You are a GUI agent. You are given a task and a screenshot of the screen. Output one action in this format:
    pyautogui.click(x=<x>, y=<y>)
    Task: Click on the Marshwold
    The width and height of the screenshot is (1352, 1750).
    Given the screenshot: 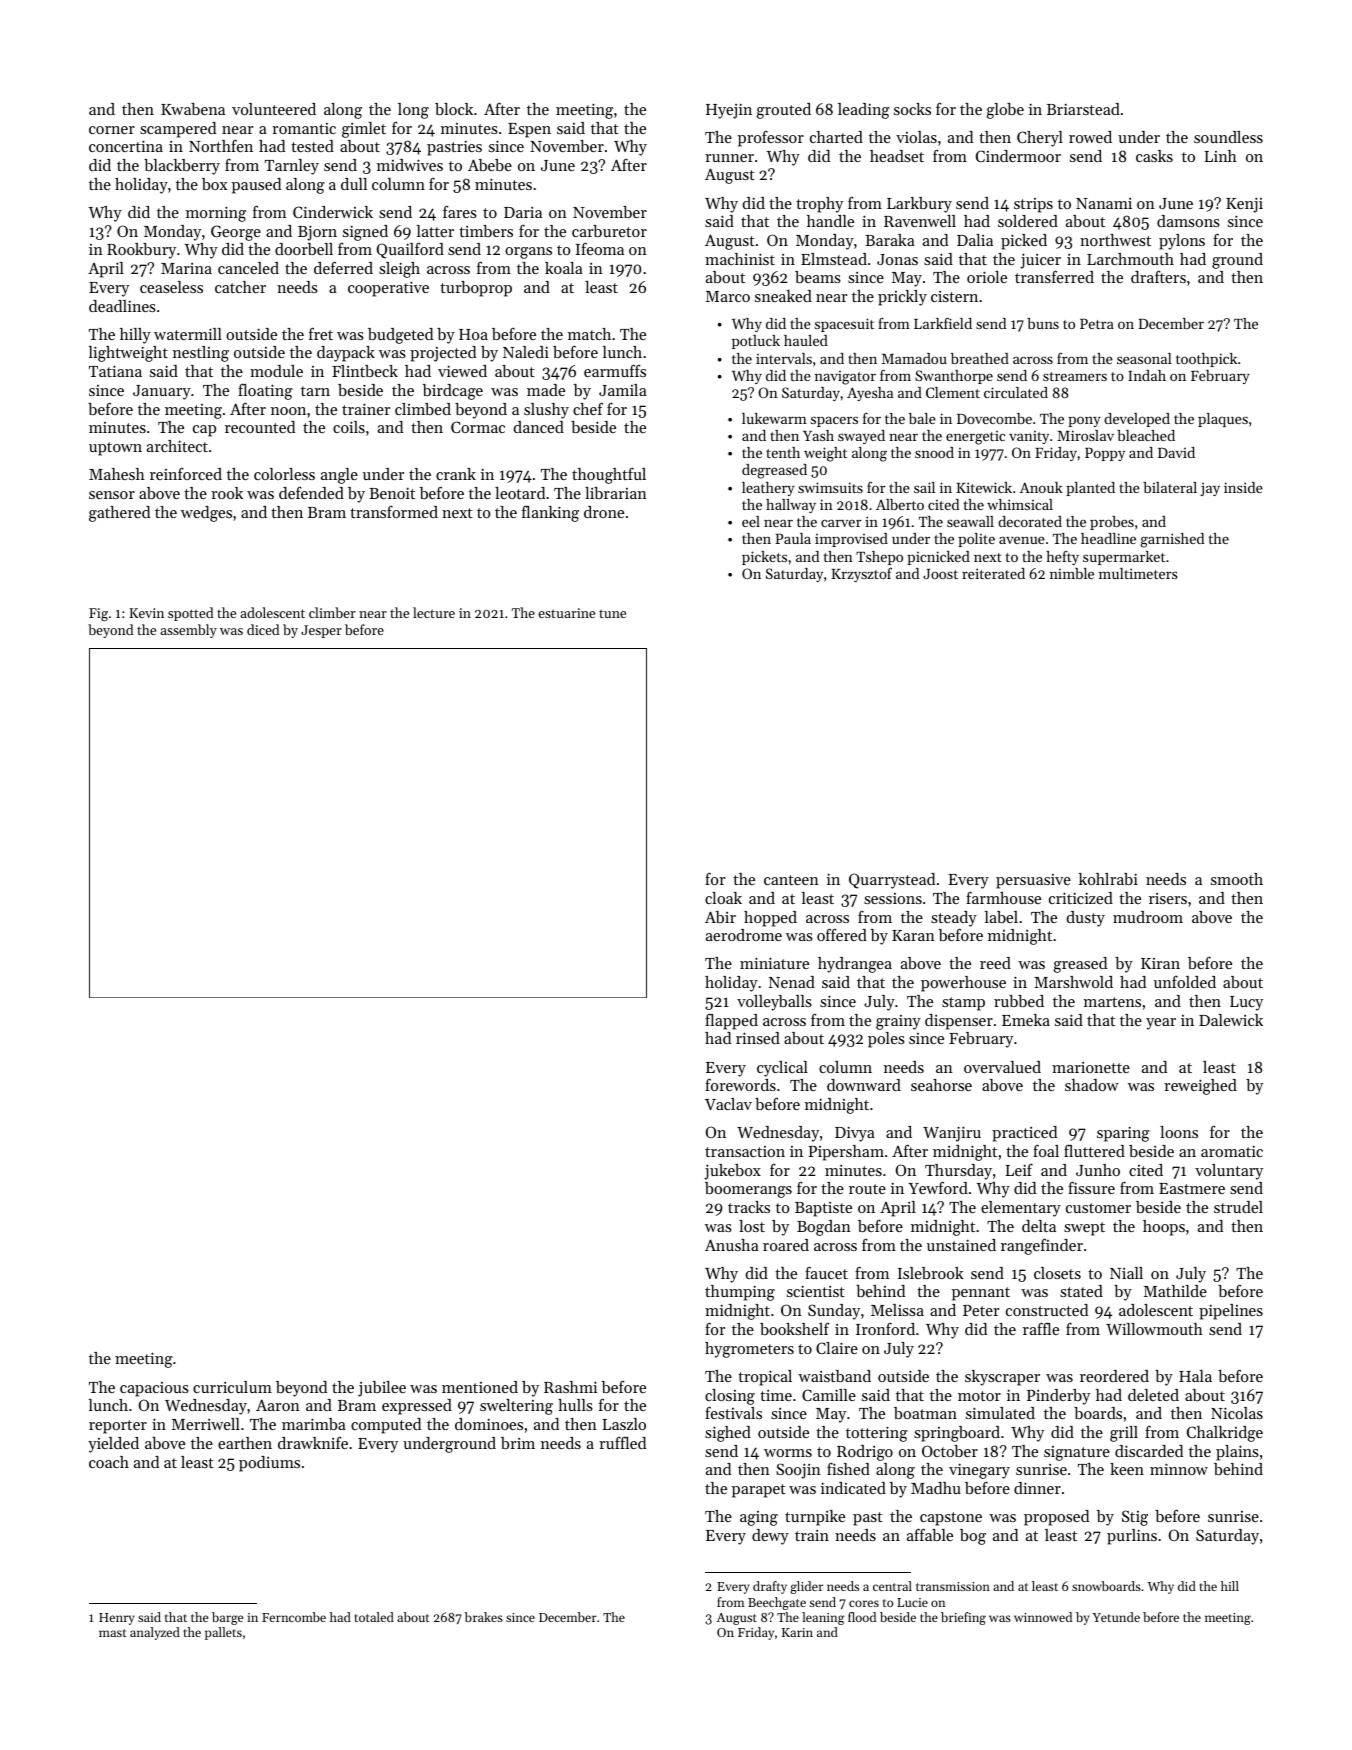 What is the action you would take?
    pyautogui.click(x=1073, y=982)
